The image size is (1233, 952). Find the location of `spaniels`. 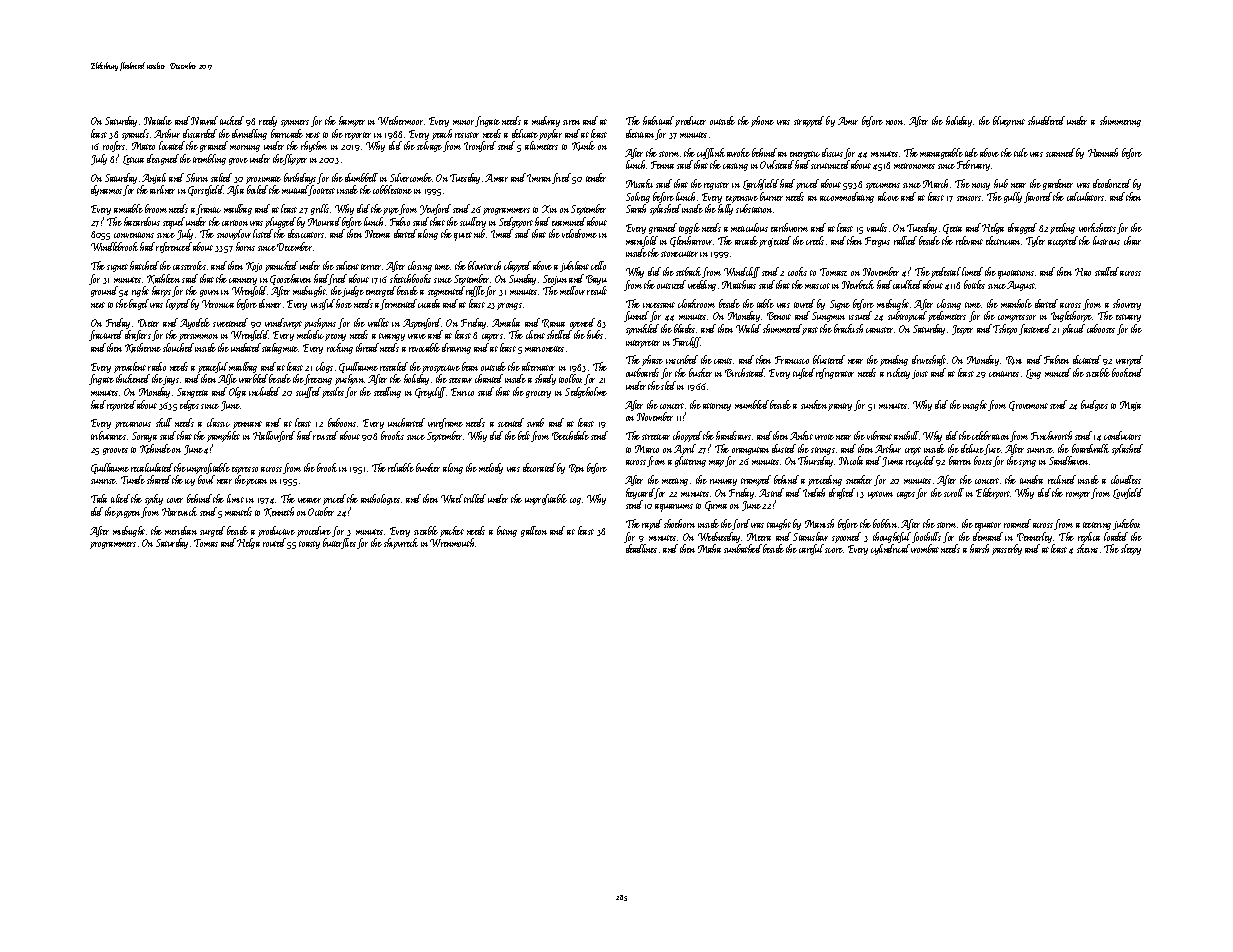

spaniels is located at coordinates (135, 134).
